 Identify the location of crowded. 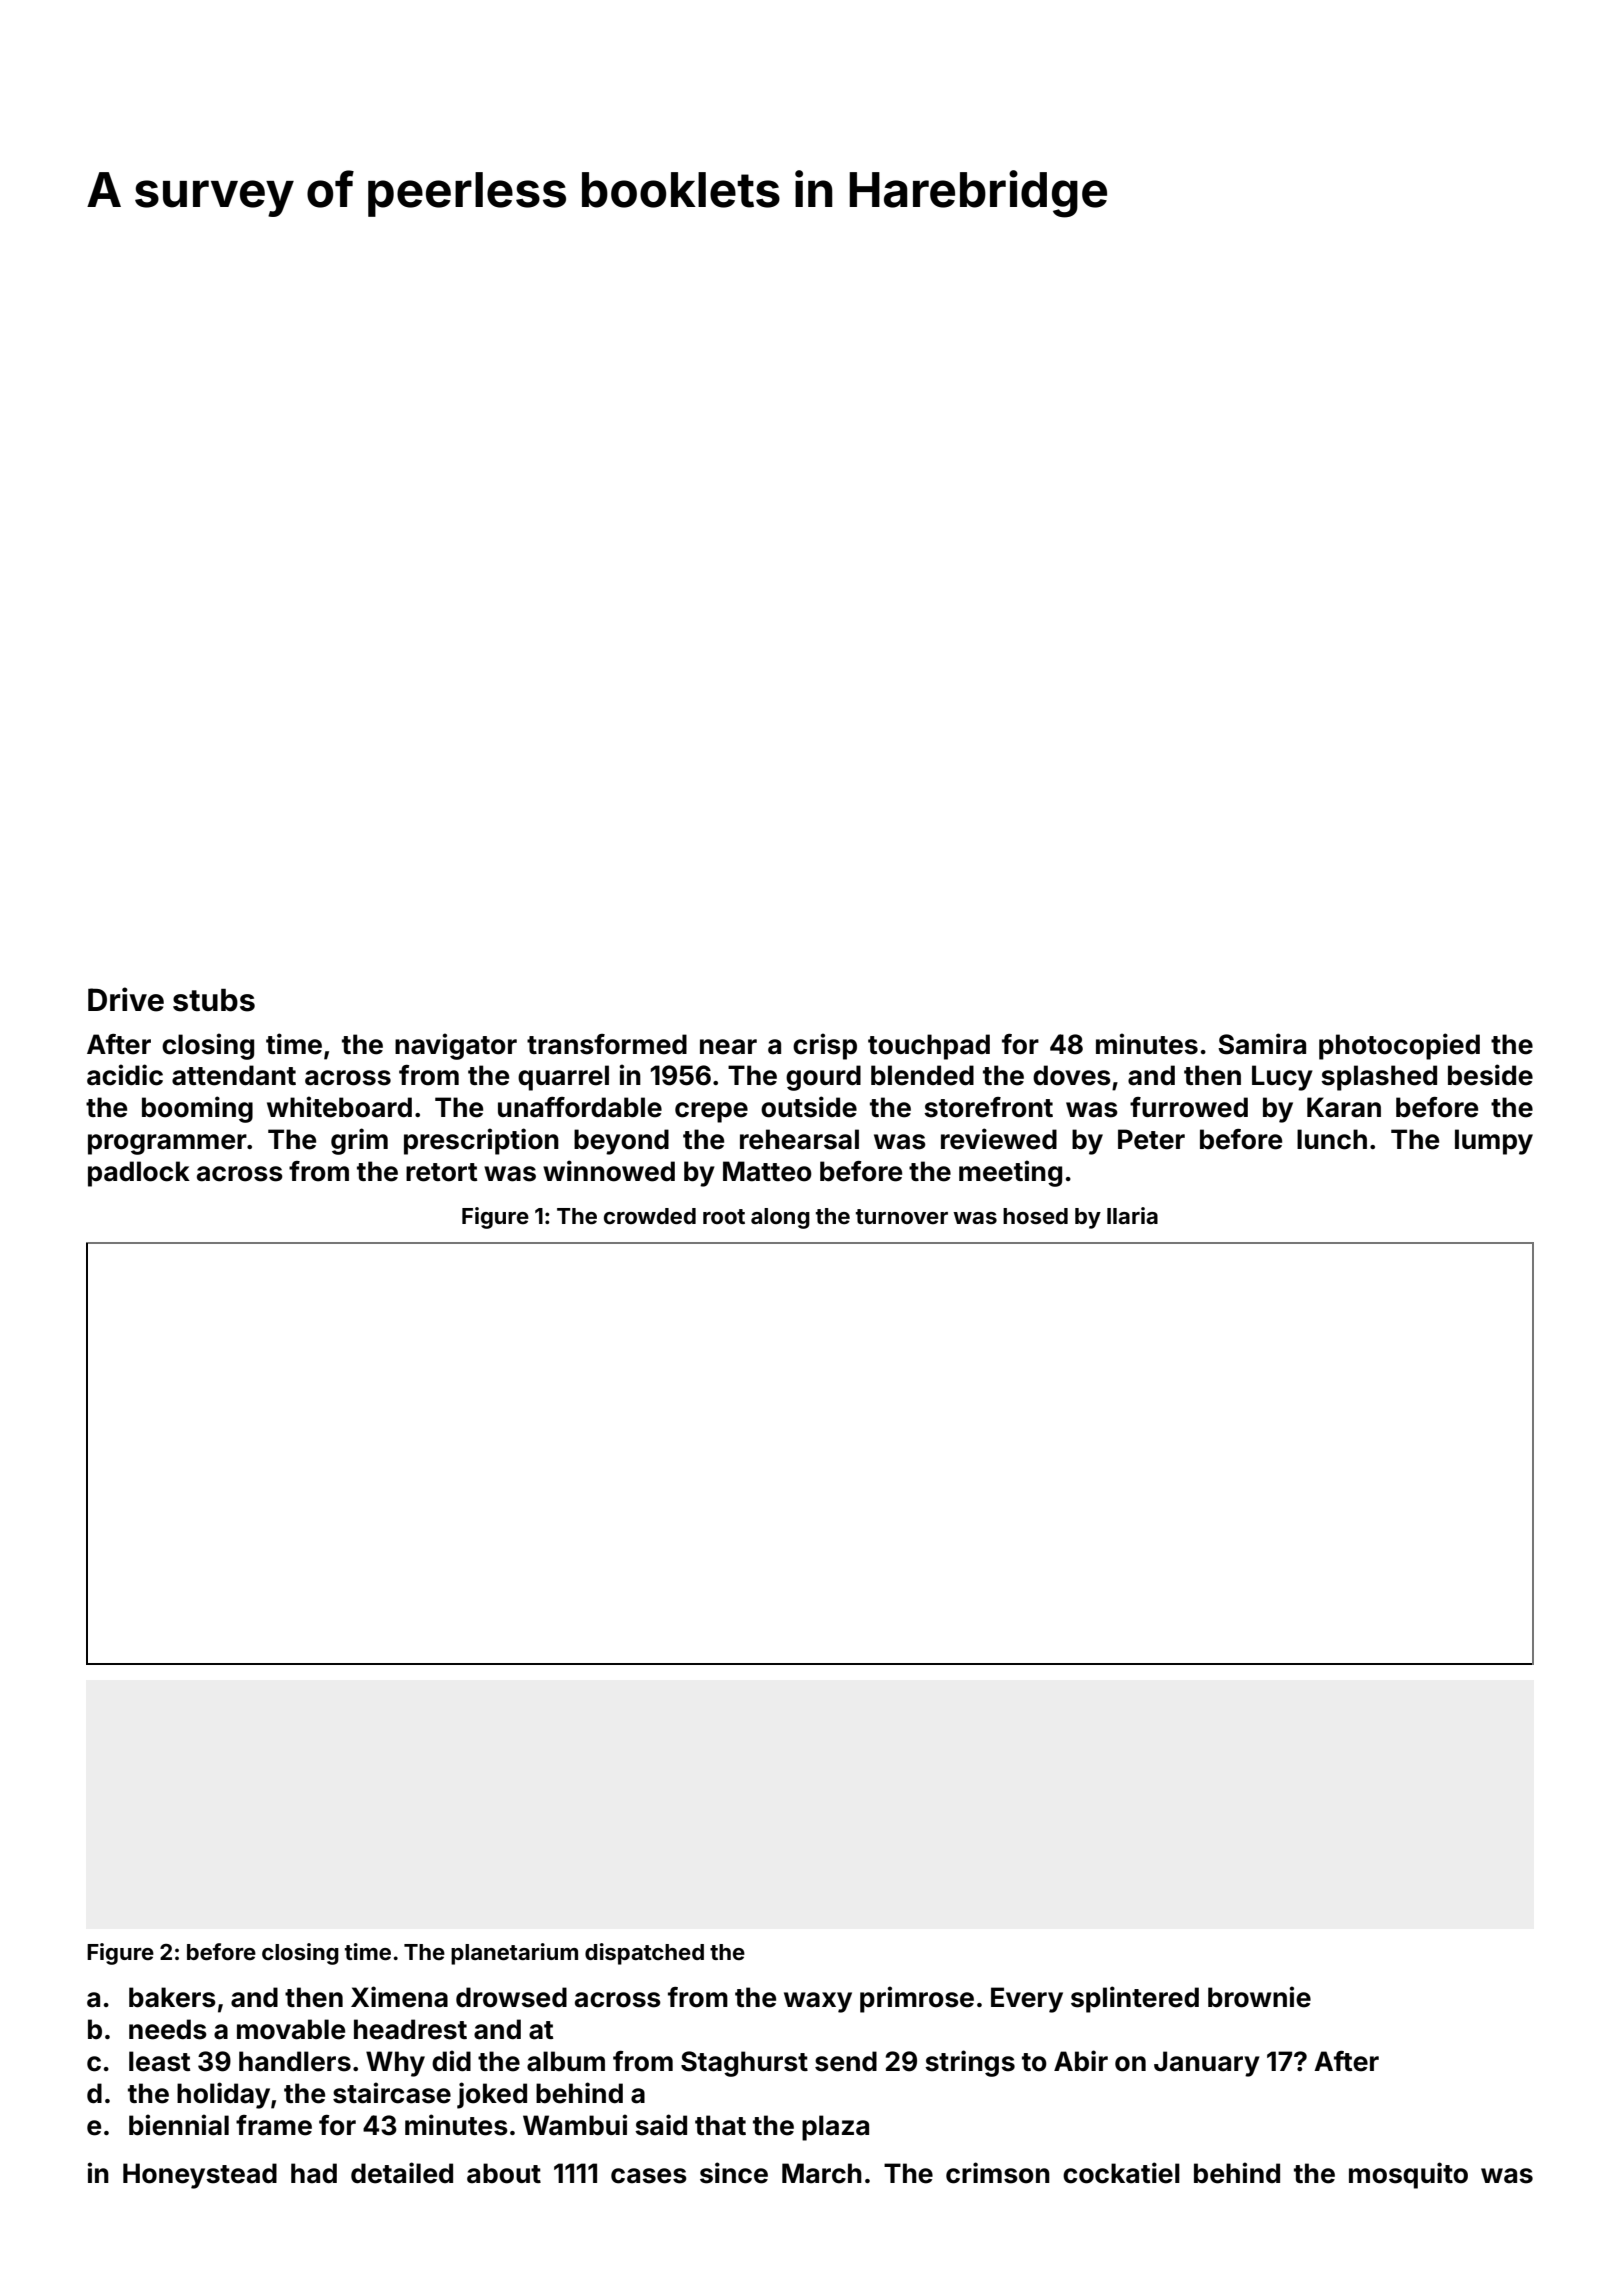
(650, 1216).
